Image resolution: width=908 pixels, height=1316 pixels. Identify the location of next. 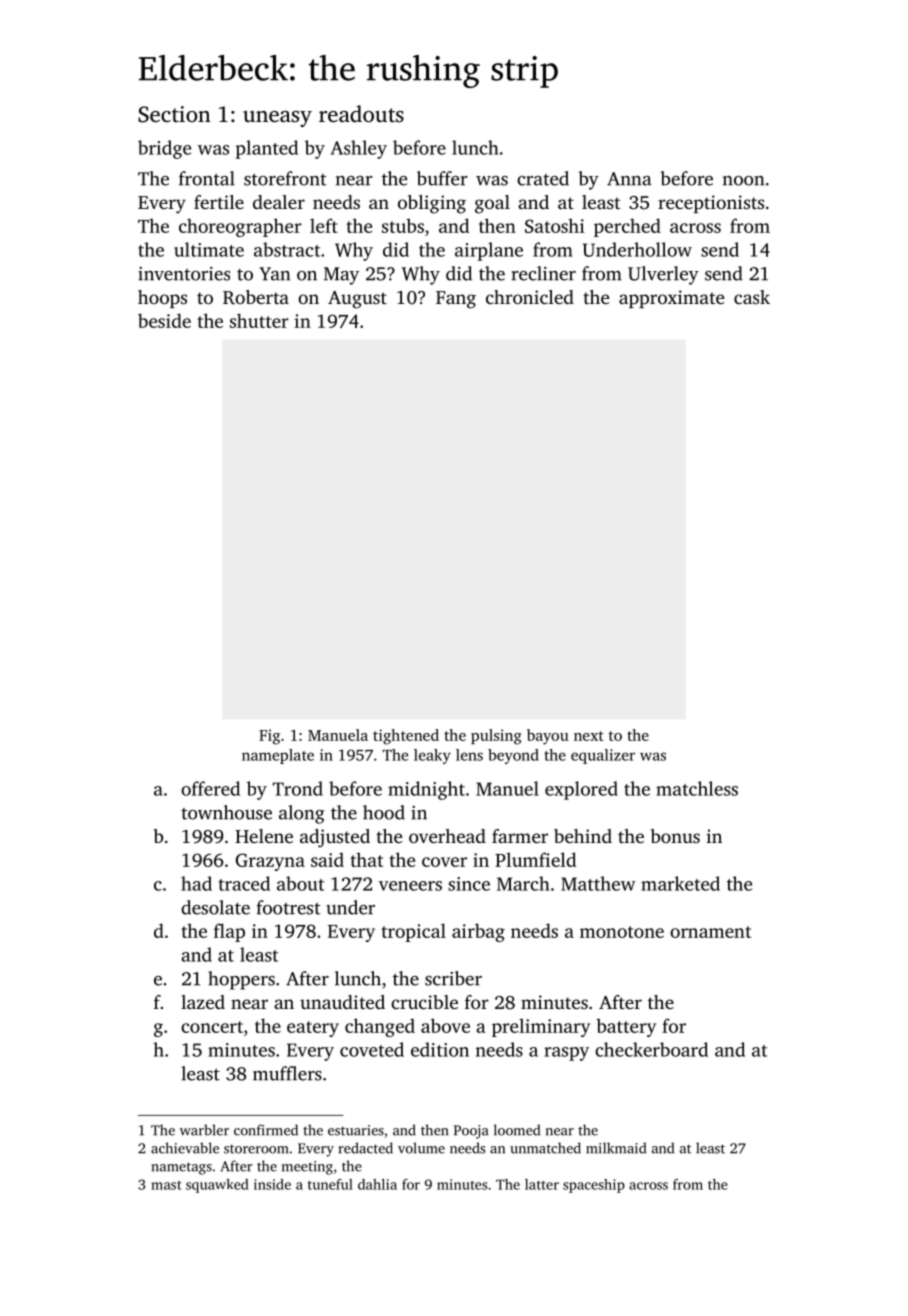
(589, 736).
